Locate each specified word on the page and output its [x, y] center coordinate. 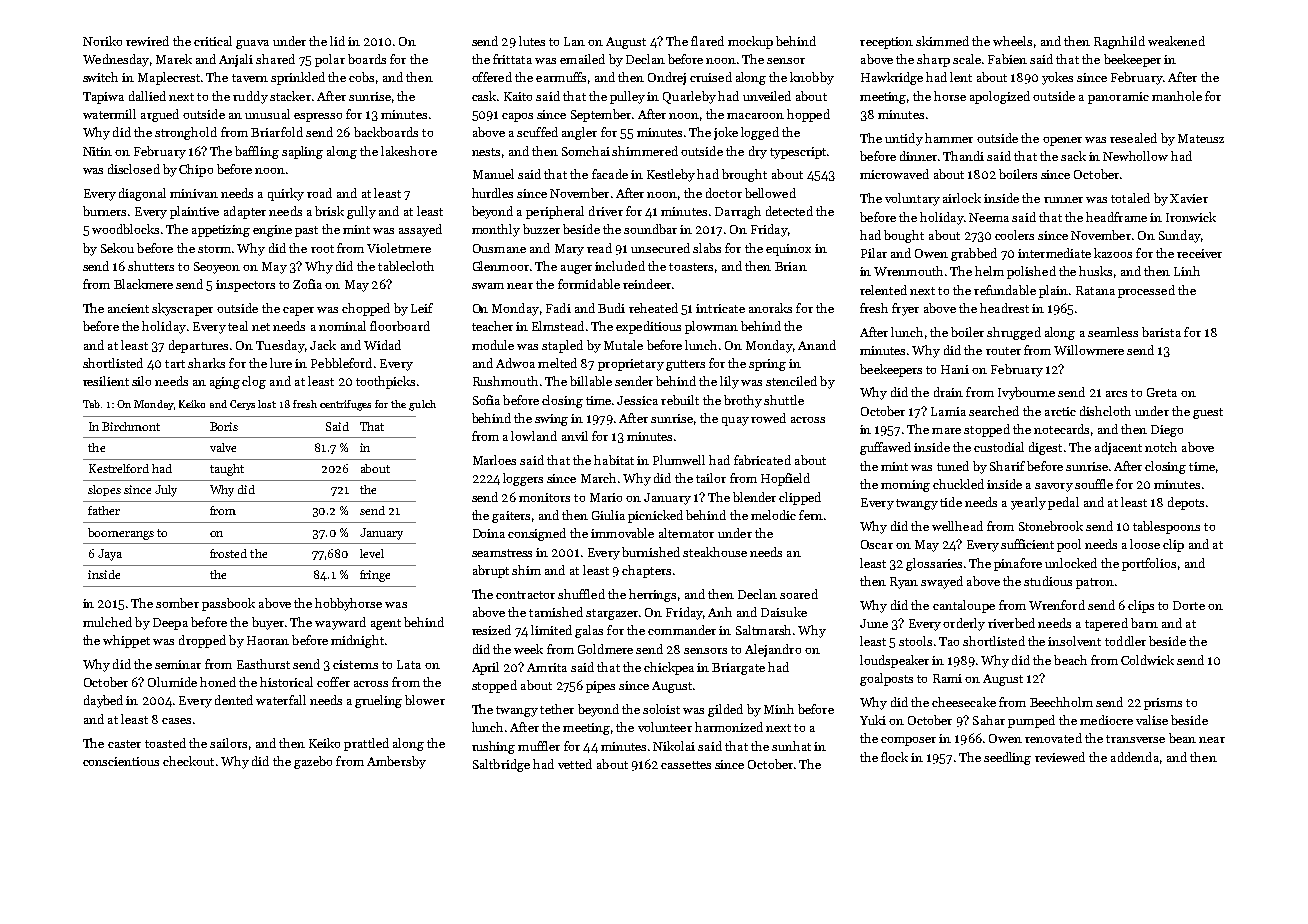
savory [1054, 487]
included [620, 266]
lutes [532, 41]
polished [1031, 272]
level [372, 553]
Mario [606, 497]
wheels [1012, 41]
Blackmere [143, 284]
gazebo [313, 762]
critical [213, 41]
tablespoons [1166, 527]
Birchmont [131, 426]
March [598, 478]
